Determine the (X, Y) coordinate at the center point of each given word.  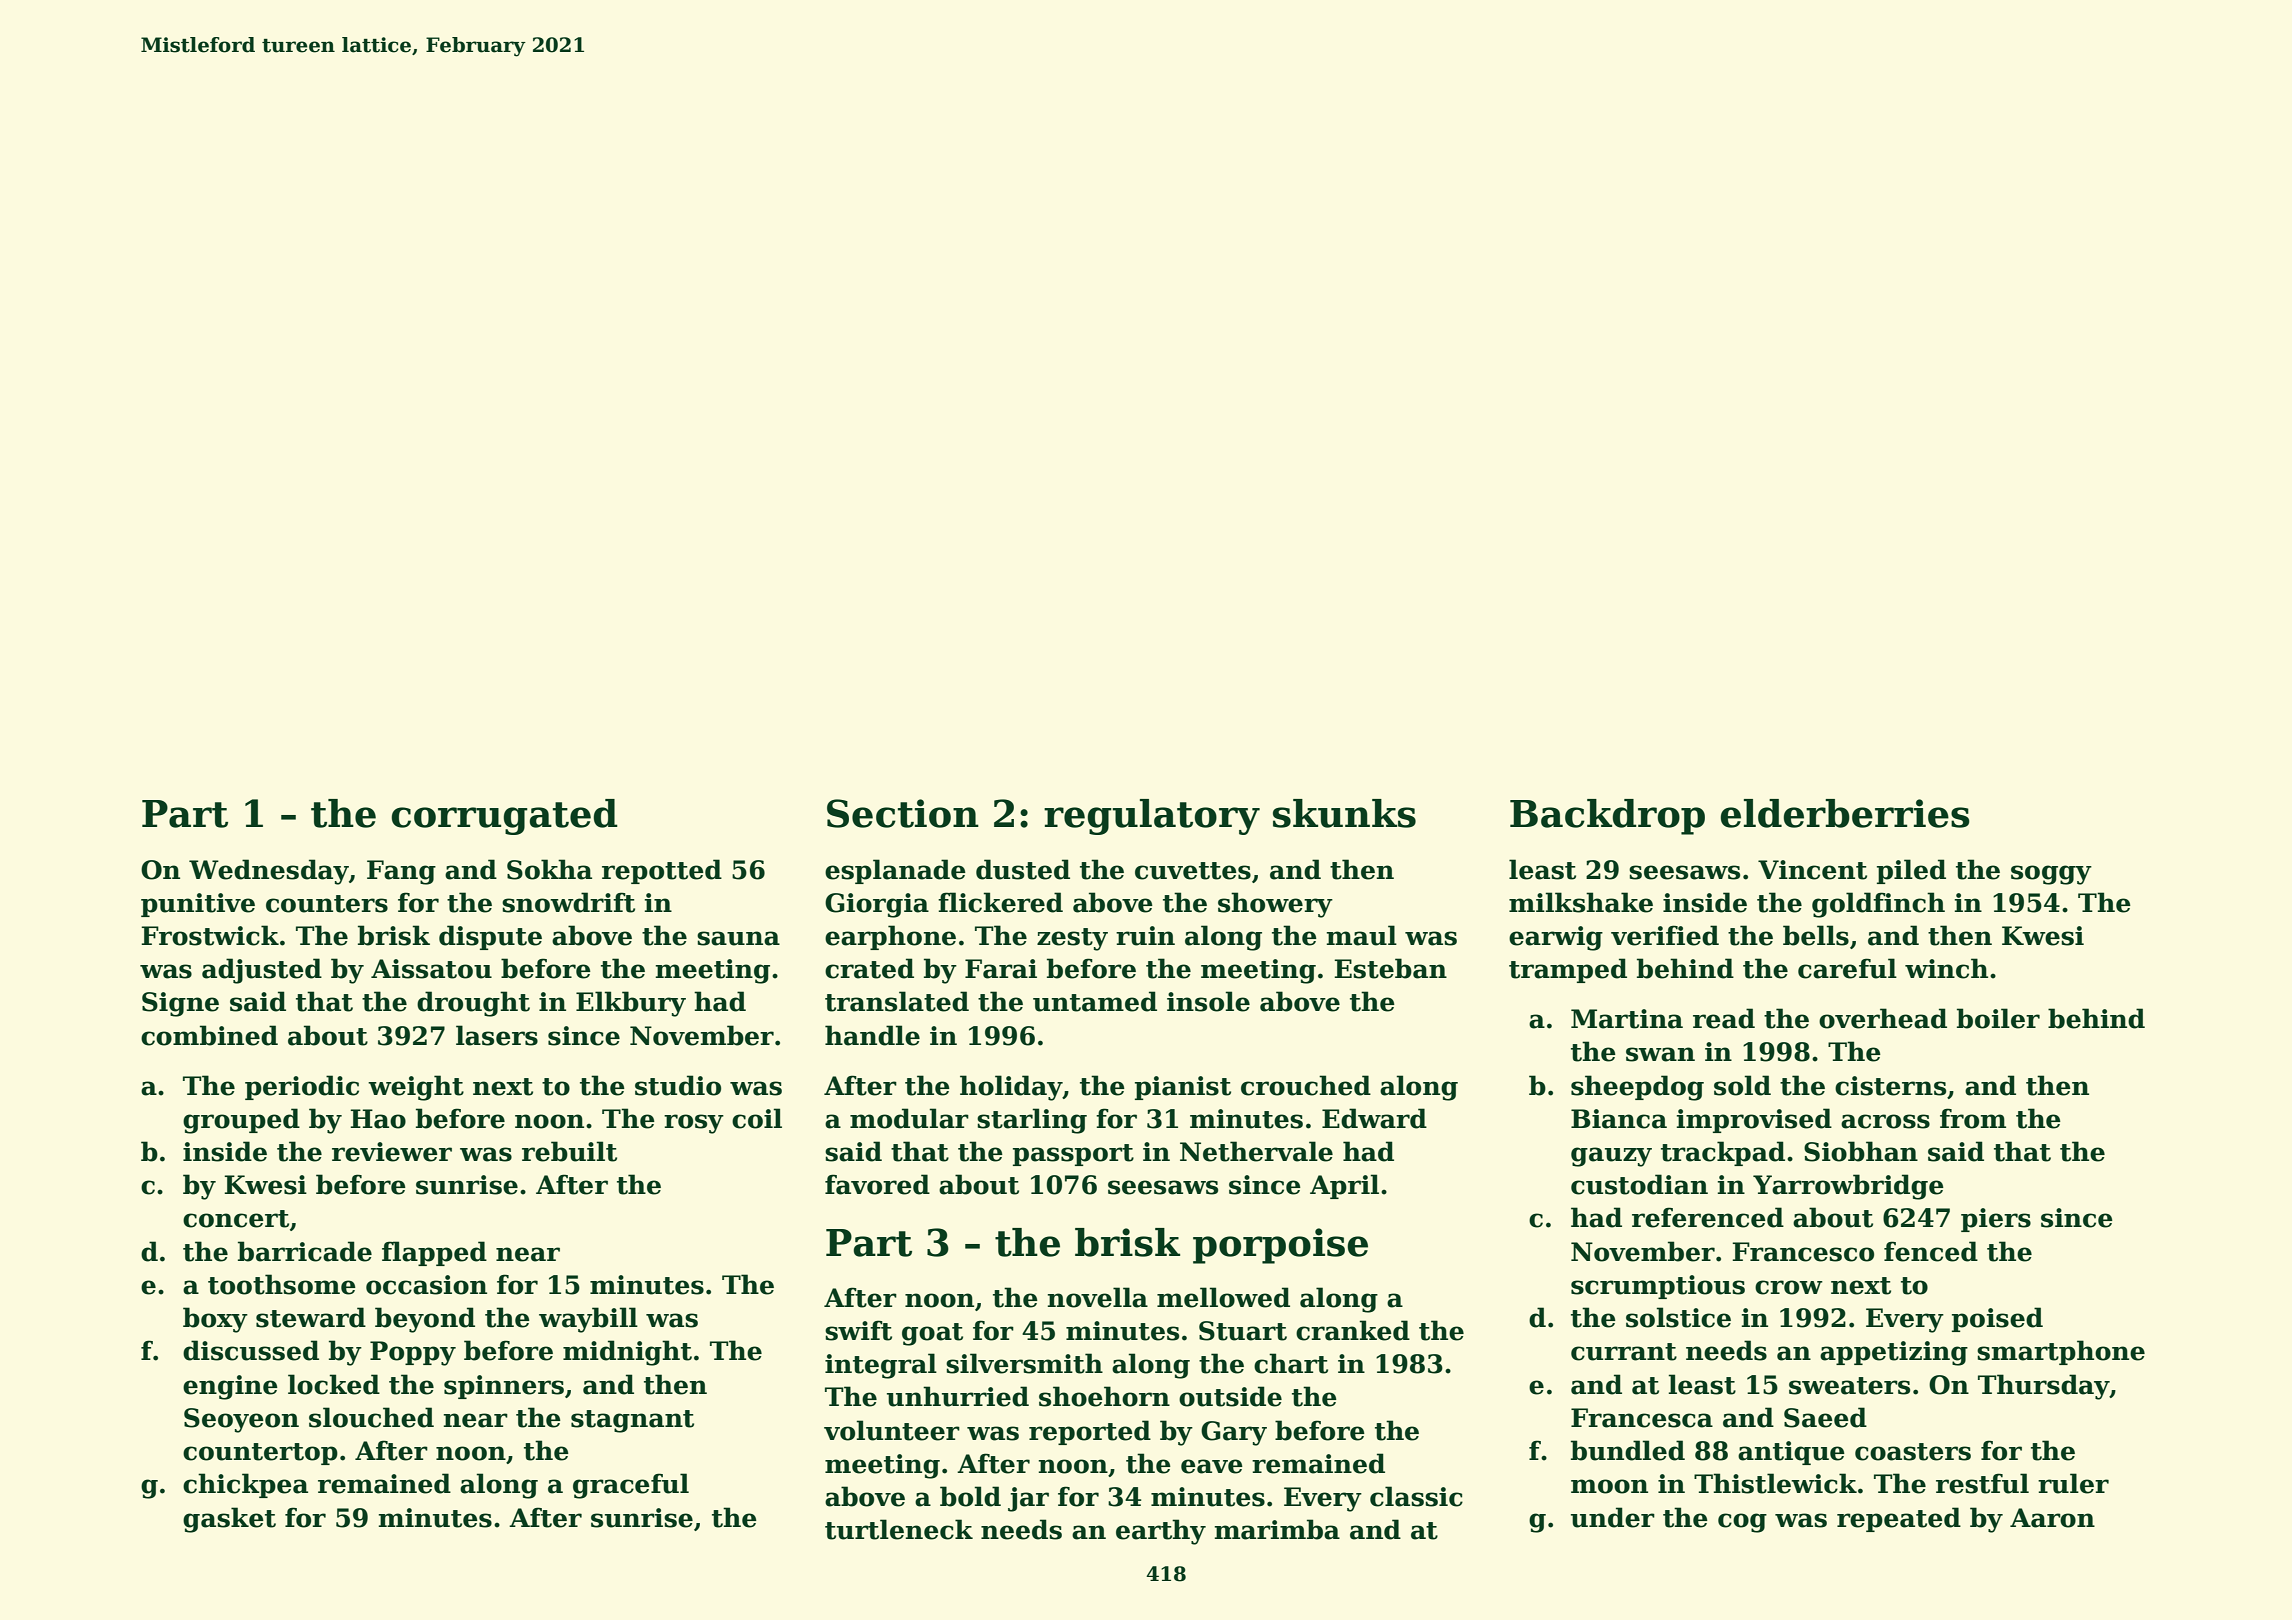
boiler (1998, 1018)
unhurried (958, 1396)
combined (209, 1035)
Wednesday (269, 872)
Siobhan (1861, 1151)
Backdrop (1607, 817)
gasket (229, 1520)
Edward (1374, 1118)
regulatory (1152, 817)
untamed (1095, 1001)
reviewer (392, 1152)
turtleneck (899, 1529)
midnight (627, 1353)
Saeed (1825, 1417)
